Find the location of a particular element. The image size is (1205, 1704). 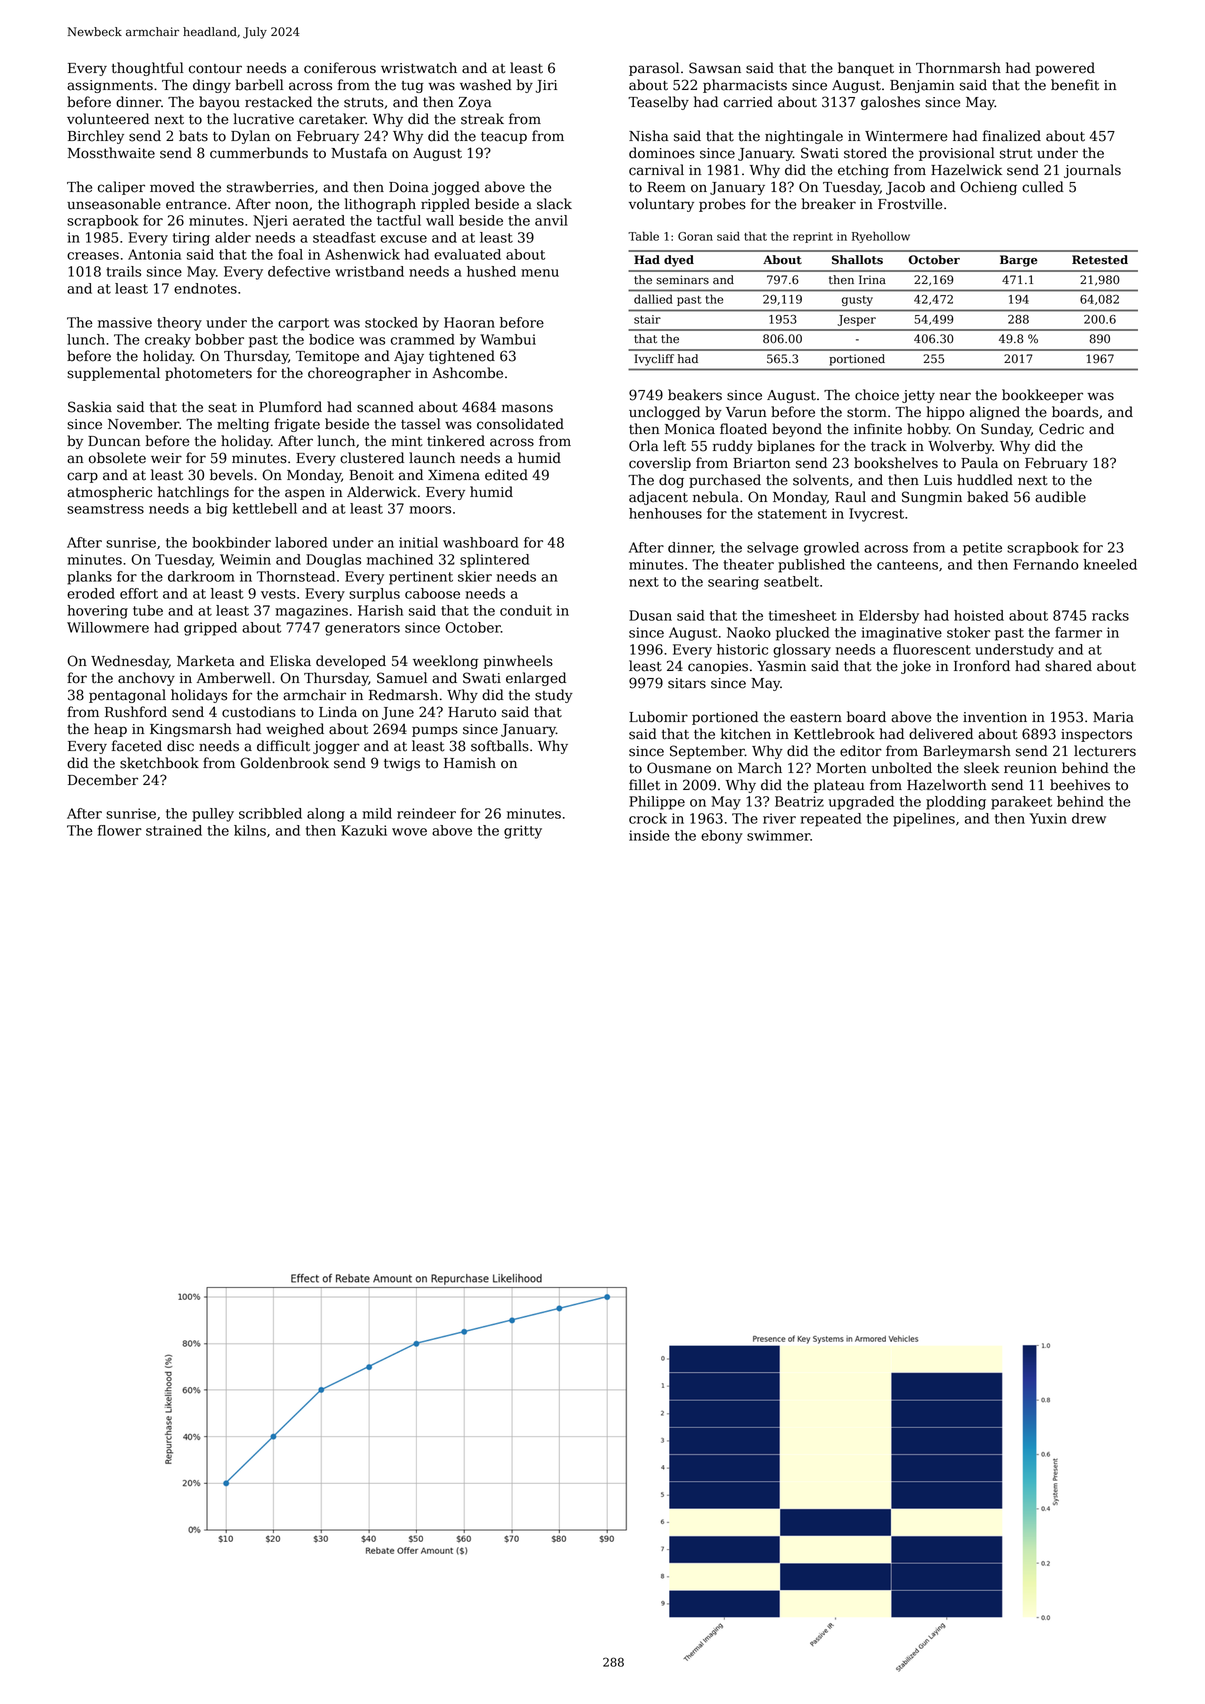

gritty is located at coordinates (523, 832).
